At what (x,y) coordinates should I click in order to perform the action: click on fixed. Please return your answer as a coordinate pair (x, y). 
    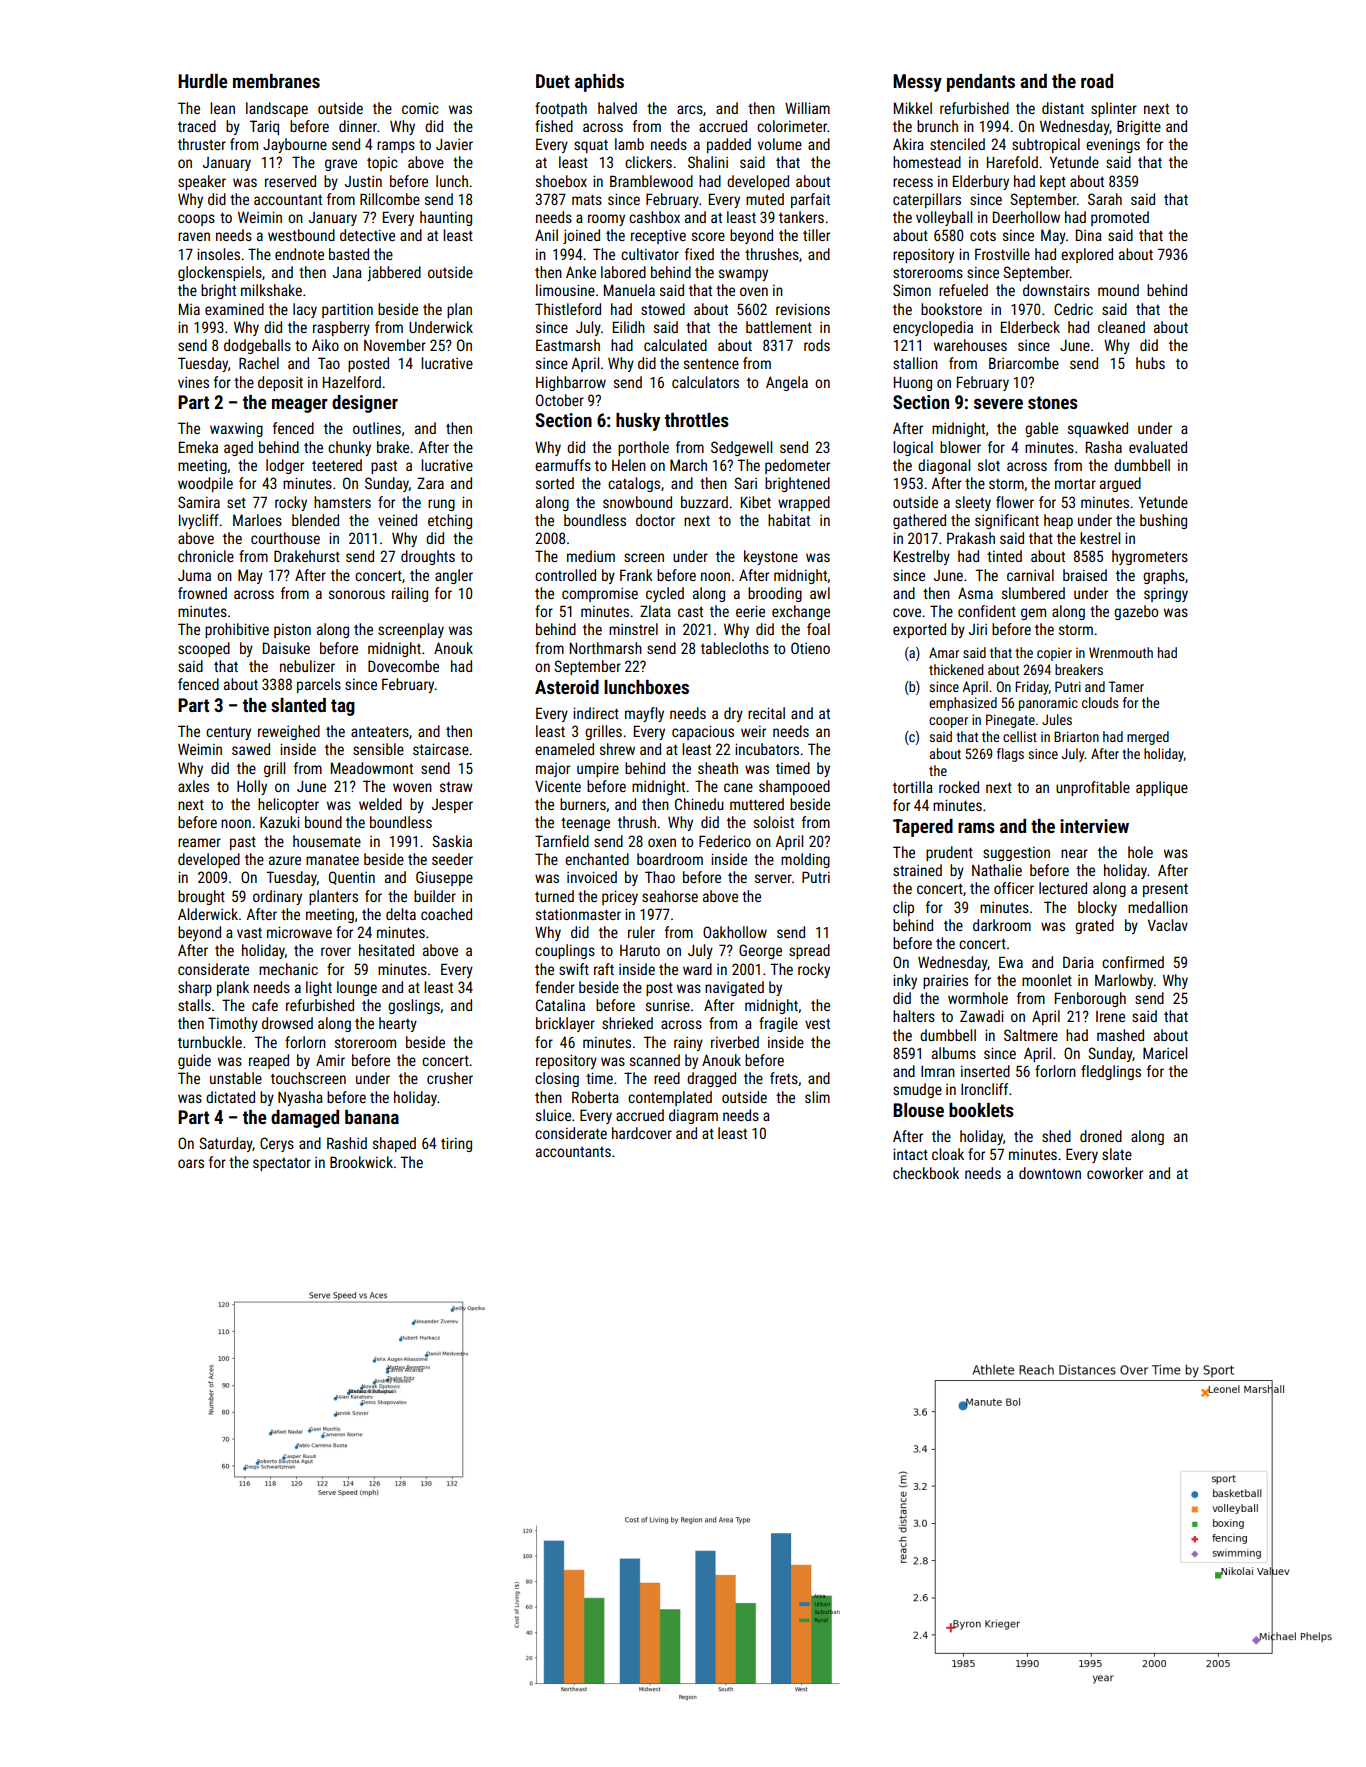
    Looking at the image, I should click on (699, 254).
